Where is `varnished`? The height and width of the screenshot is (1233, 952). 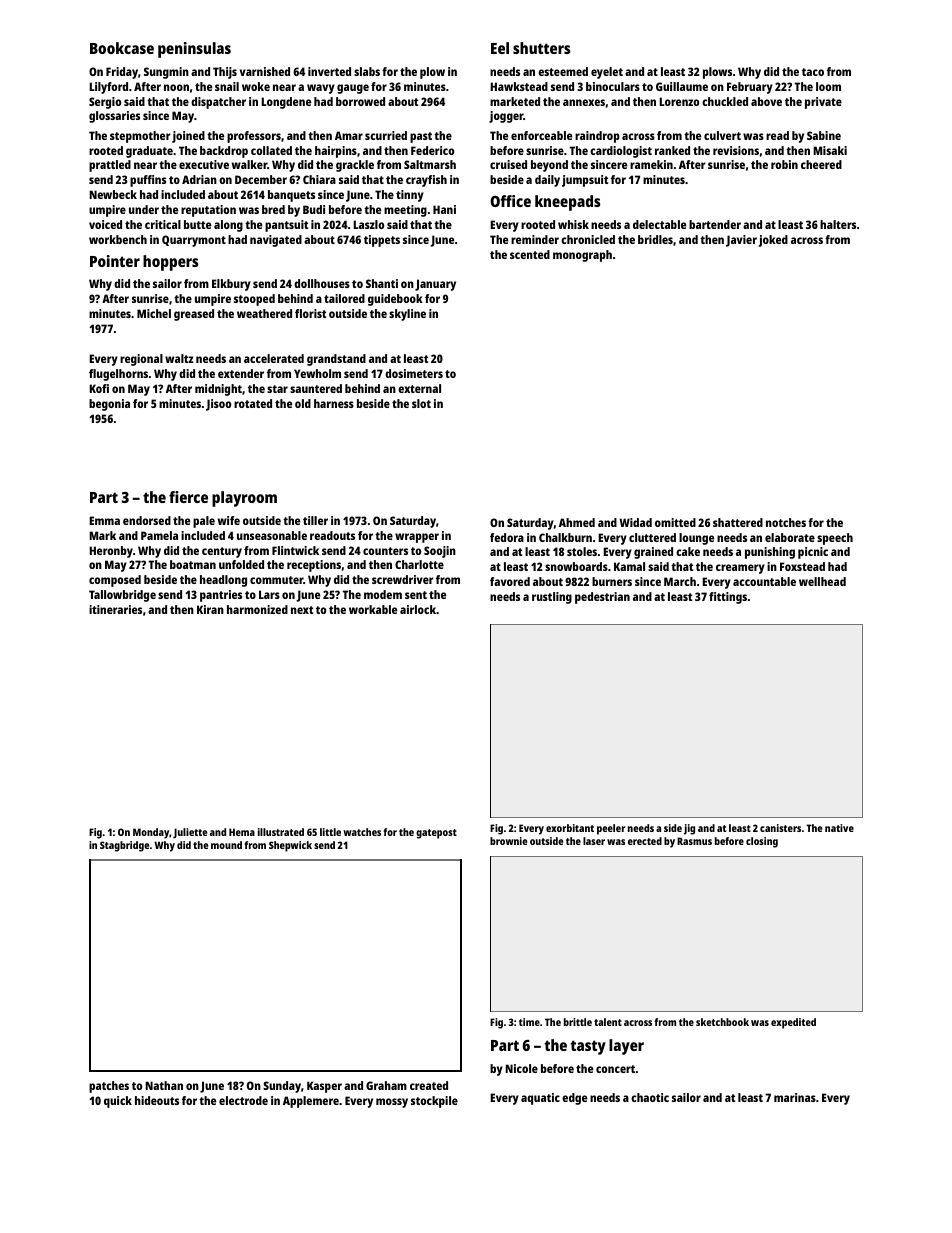
varnished is located at coordinates (265, 71).
